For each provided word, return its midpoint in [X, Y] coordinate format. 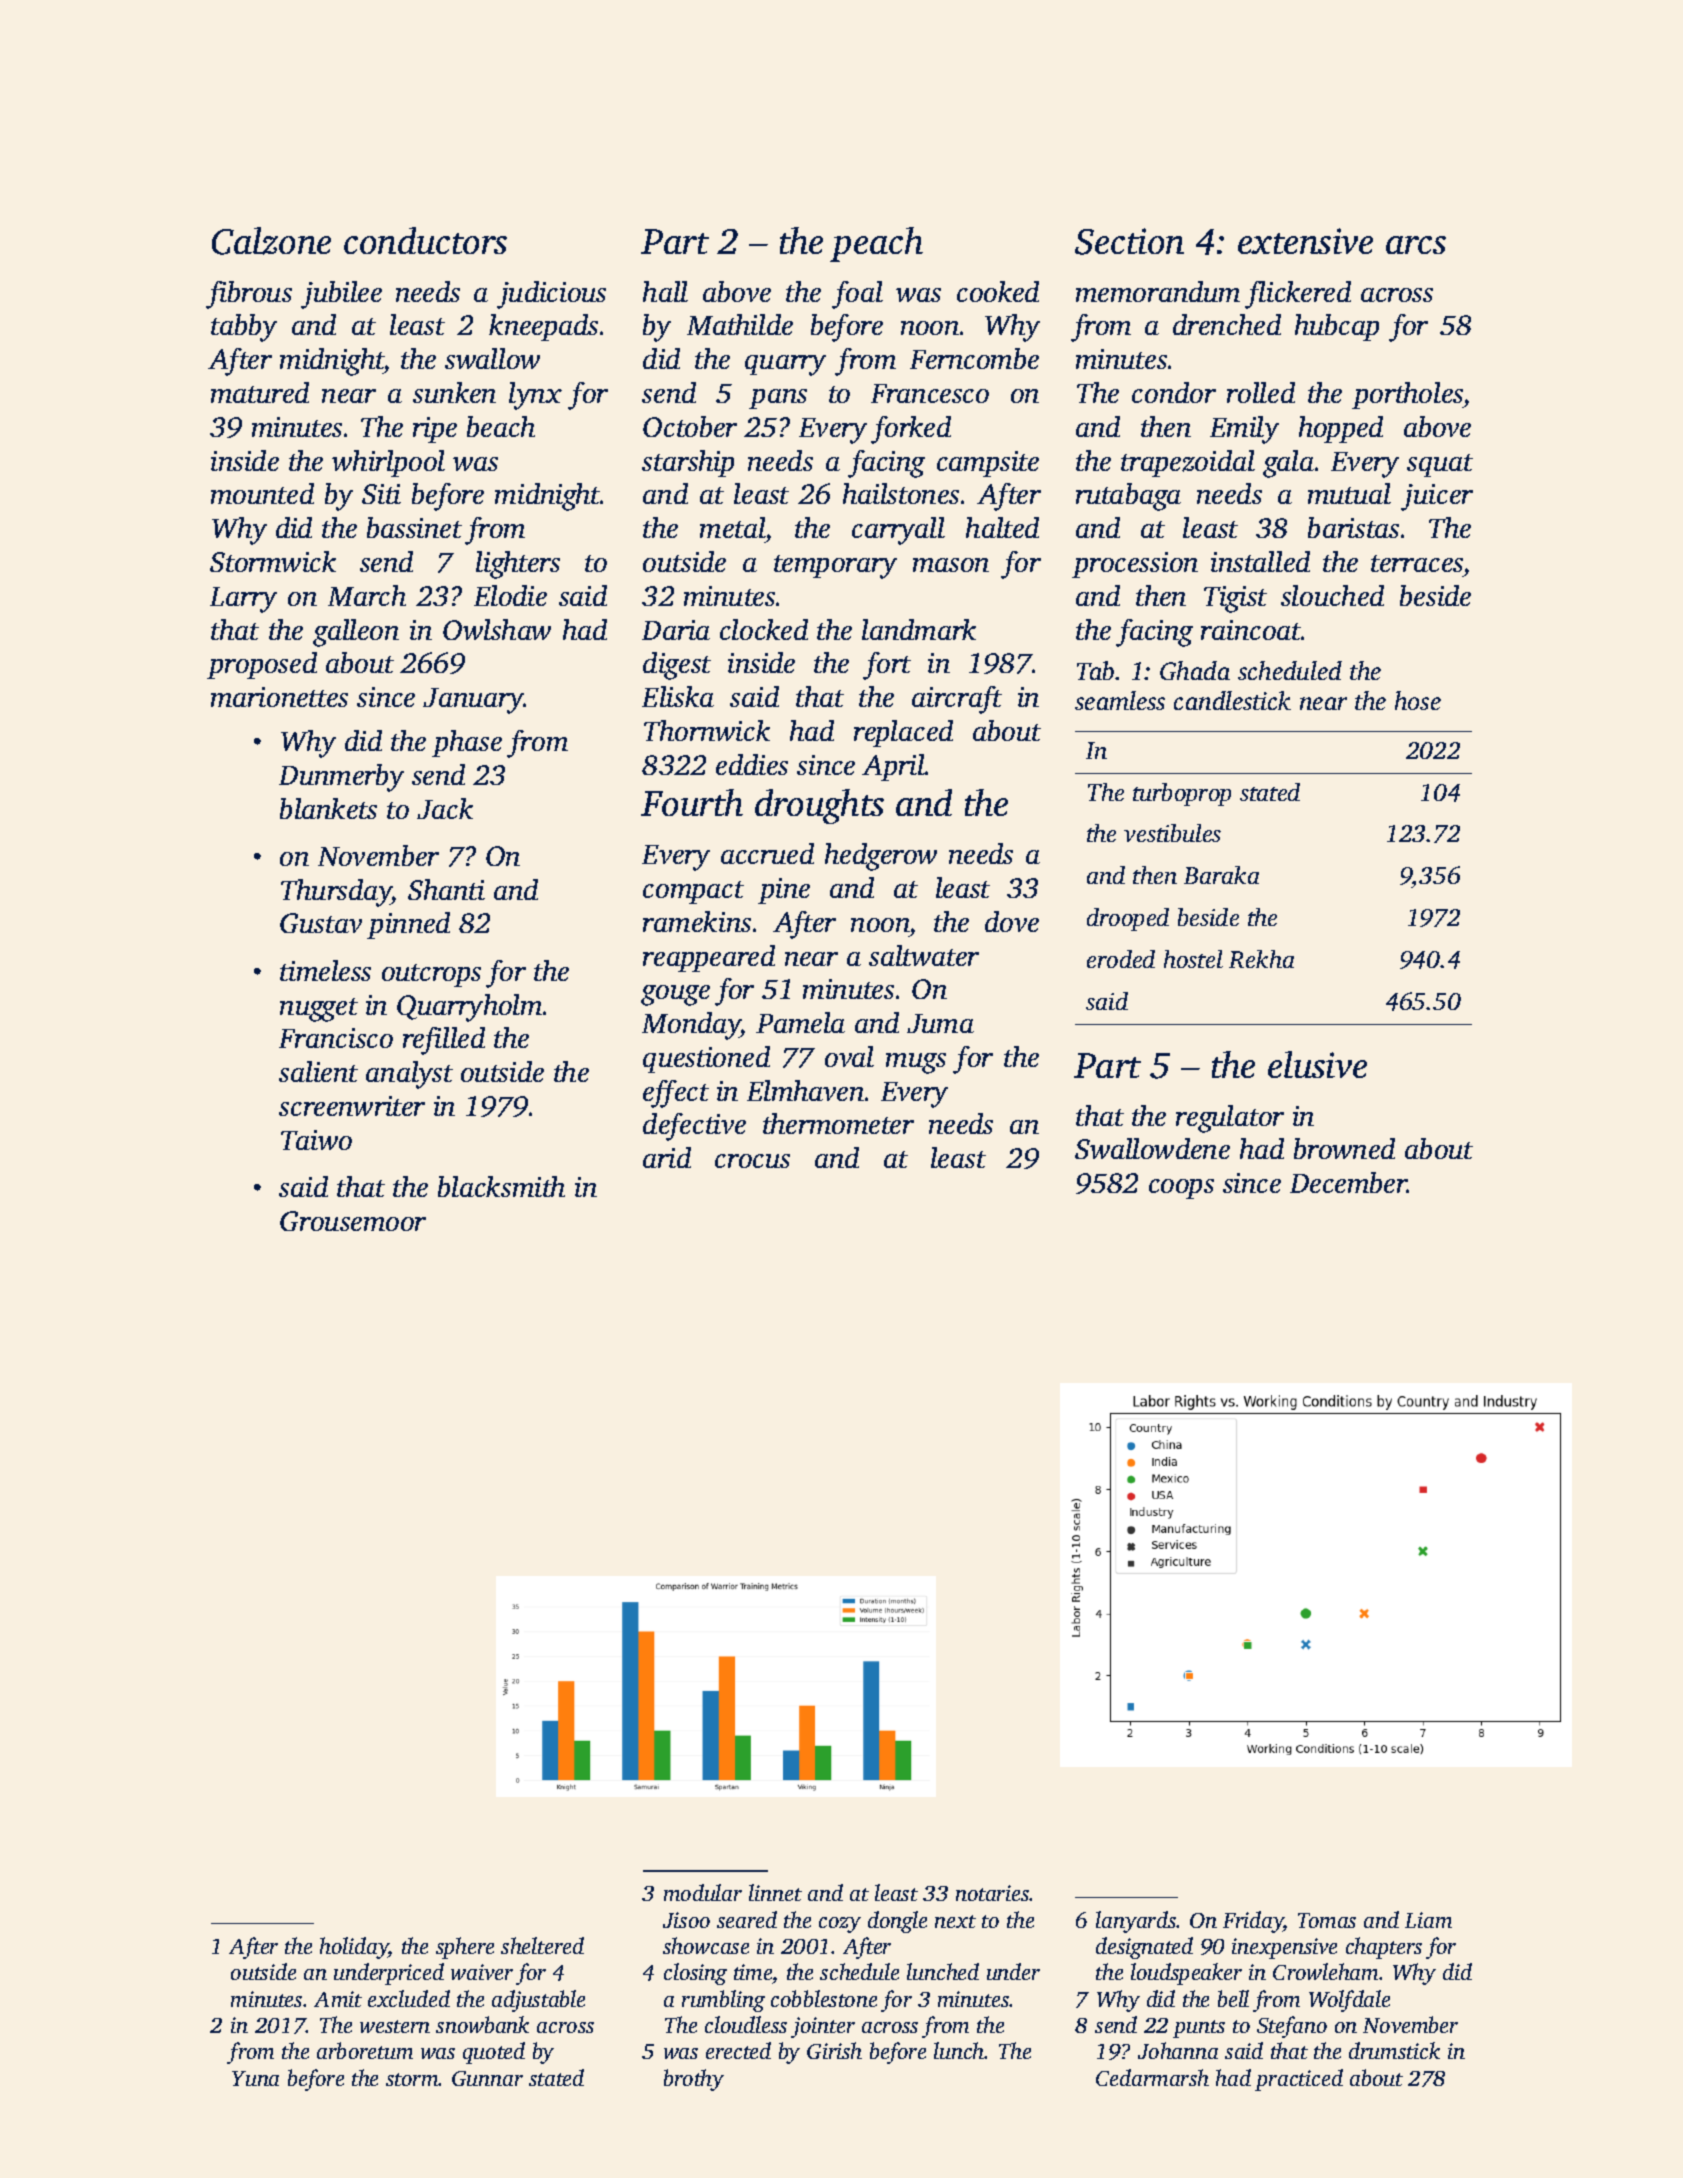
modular [703, 1892]
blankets [328, 808]
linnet [775, 1892]
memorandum [1158, 291]
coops [1181, 1189]
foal [857, 295]
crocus [752, 1161]
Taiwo [316, 1140]
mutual [1349, 493]
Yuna [255, 2078]
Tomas [1327, 1920]
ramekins [697, 921]
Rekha [1261, 959]
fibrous [249, 295]
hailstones [901, 493]
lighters [518, 565]
